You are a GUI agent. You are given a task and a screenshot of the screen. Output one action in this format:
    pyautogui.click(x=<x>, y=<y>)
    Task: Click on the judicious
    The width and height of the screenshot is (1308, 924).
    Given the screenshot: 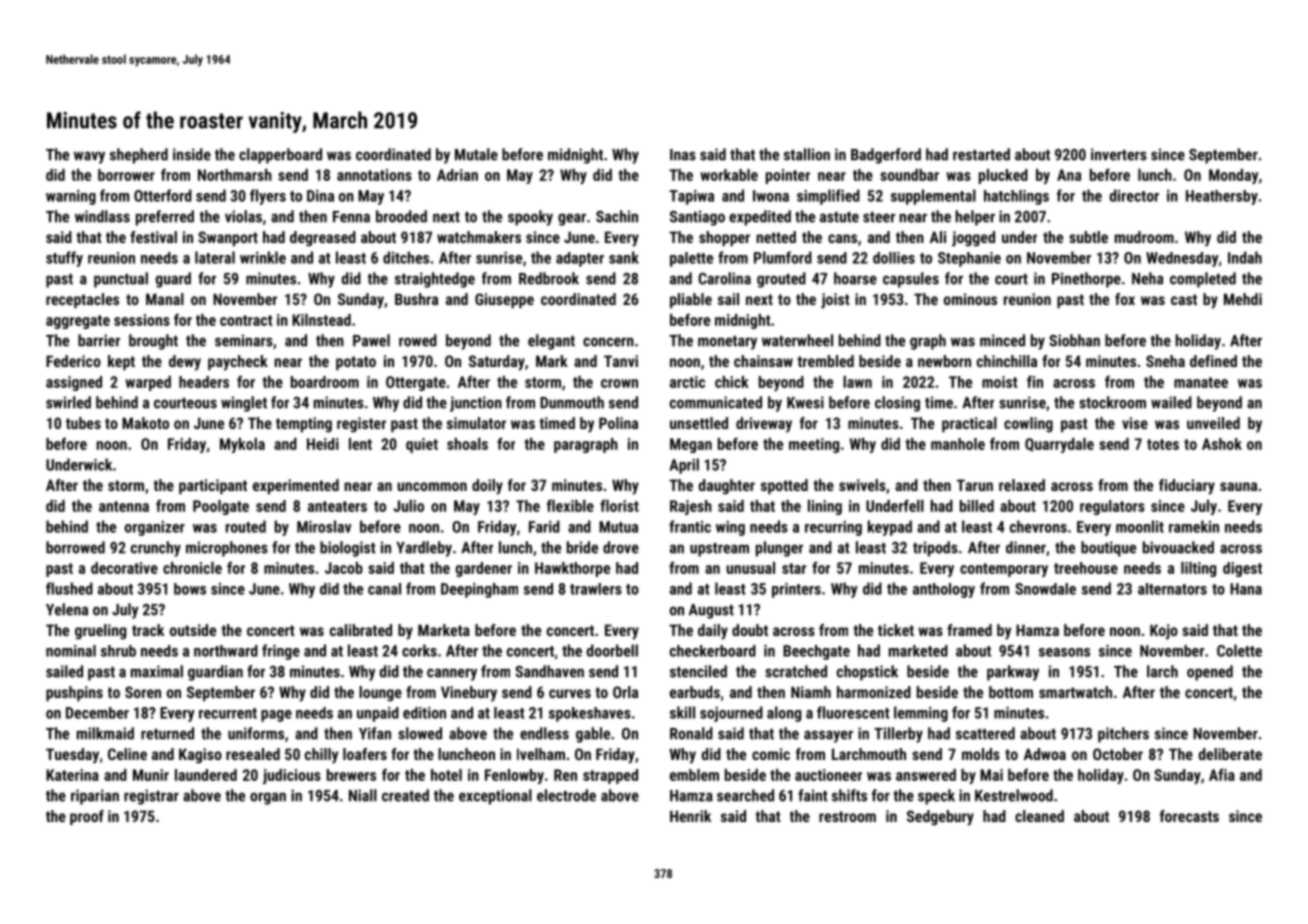 What is the action you would take?
    pyautogui.click(x=292, y=776)
